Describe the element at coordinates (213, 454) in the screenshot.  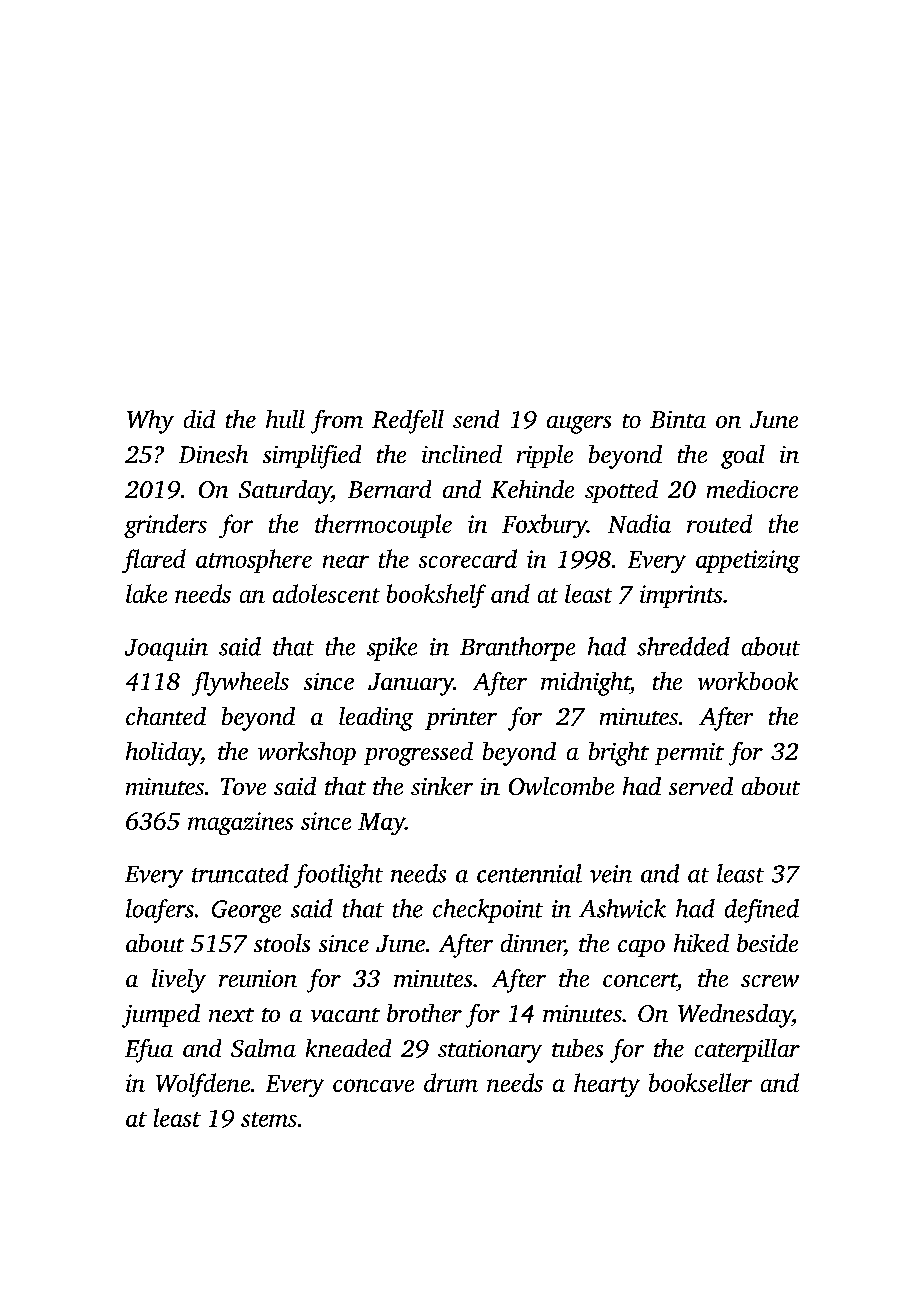
I see `Dinesh` at that location.
